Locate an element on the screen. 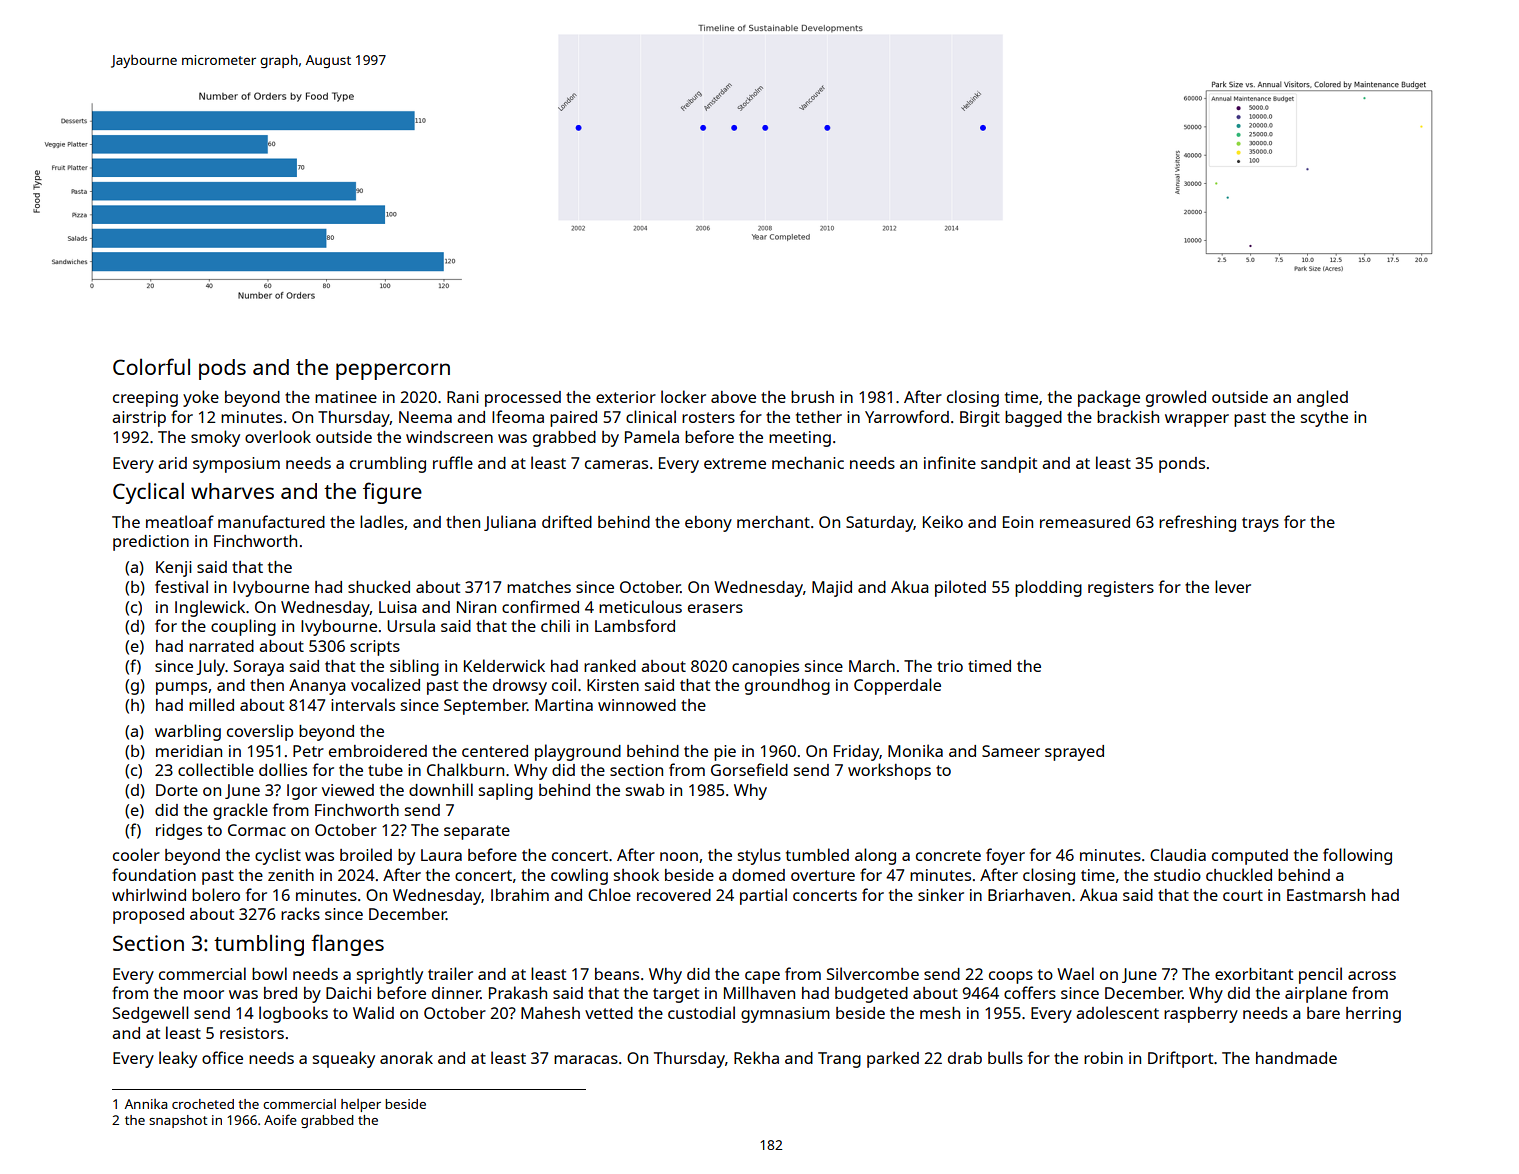 Image resolution: width=1519 pixels, height=1174 pixels. anorak is located at coordinates (406, 1057).
